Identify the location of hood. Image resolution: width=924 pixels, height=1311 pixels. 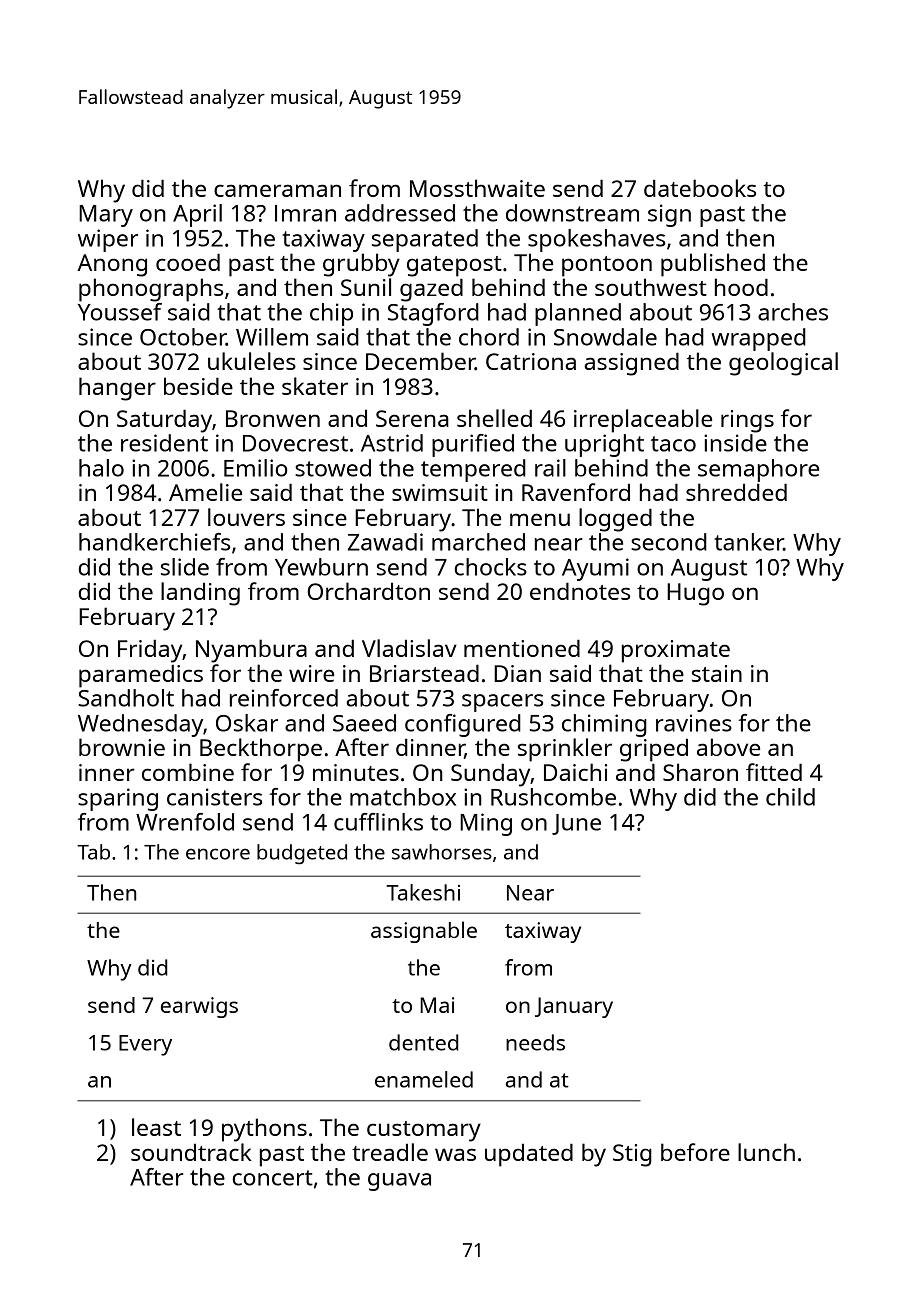
(741, 287).
